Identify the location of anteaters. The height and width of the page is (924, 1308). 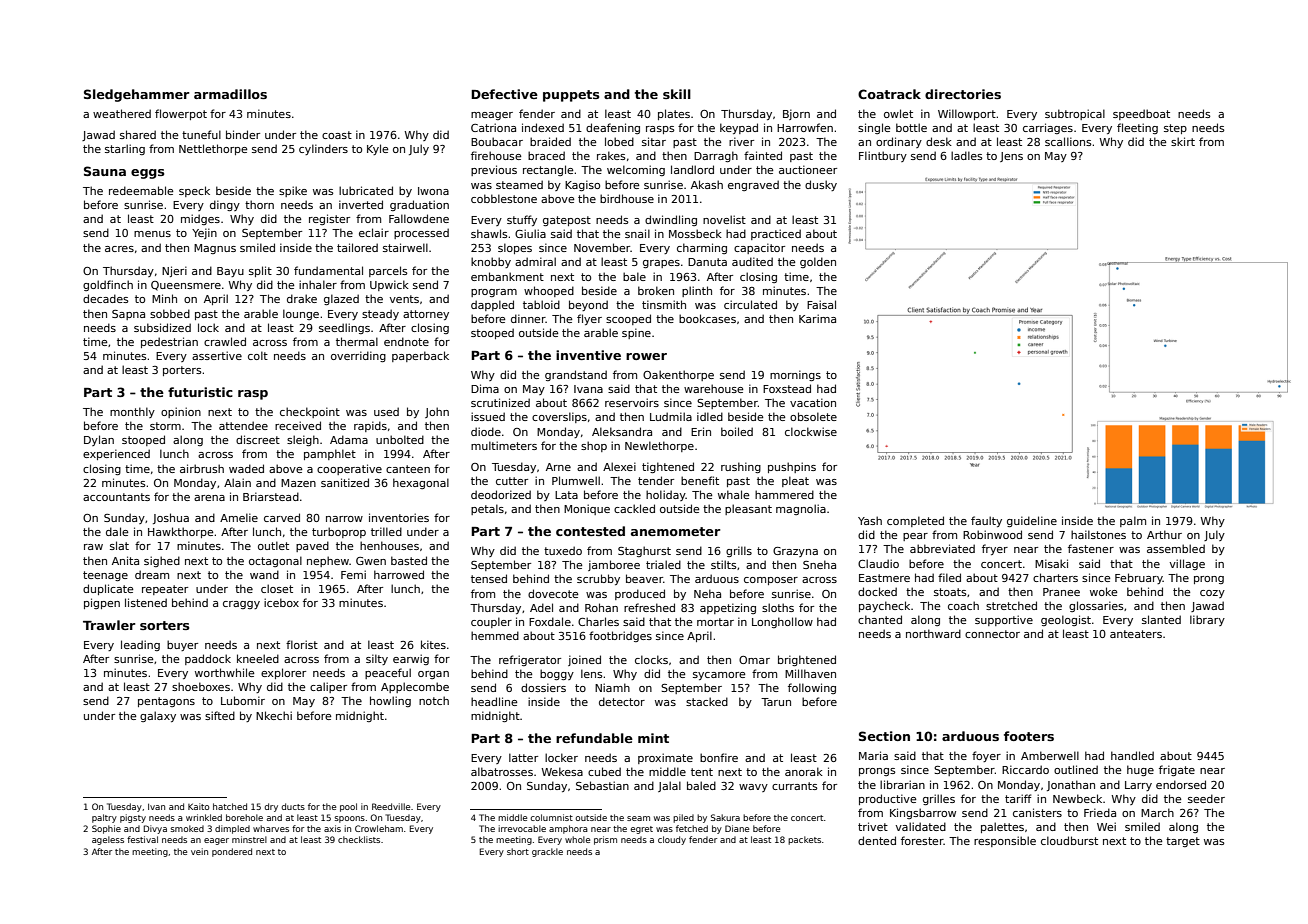
(1136, 634).
